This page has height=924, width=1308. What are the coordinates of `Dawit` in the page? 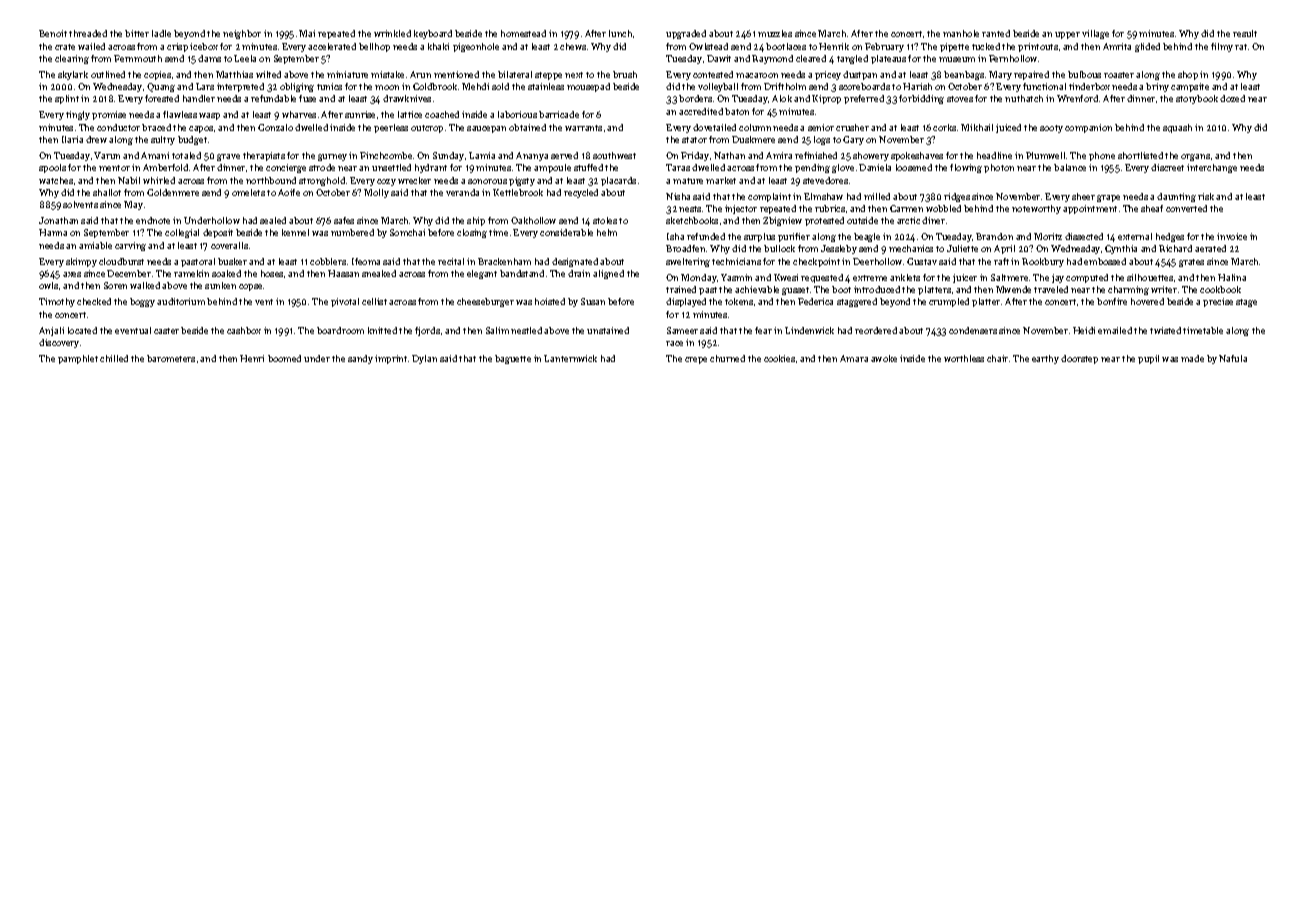 It's located at (719, 58).
